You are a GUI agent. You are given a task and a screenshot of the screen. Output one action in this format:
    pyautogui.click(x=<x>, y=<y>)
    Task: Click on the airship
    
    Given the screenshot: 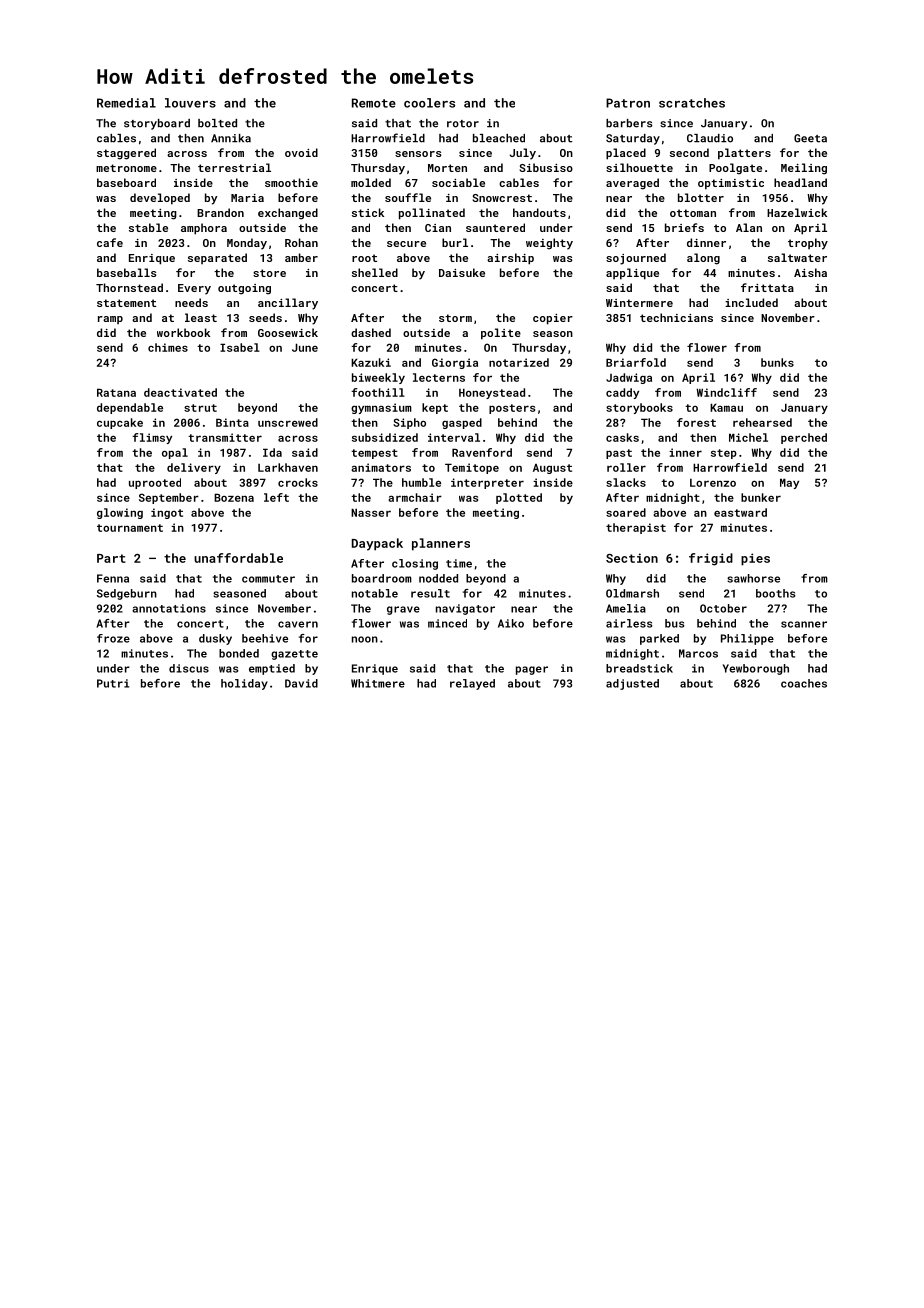 What is the action you would take?
    pyautogui.click(x=510, y=259)
